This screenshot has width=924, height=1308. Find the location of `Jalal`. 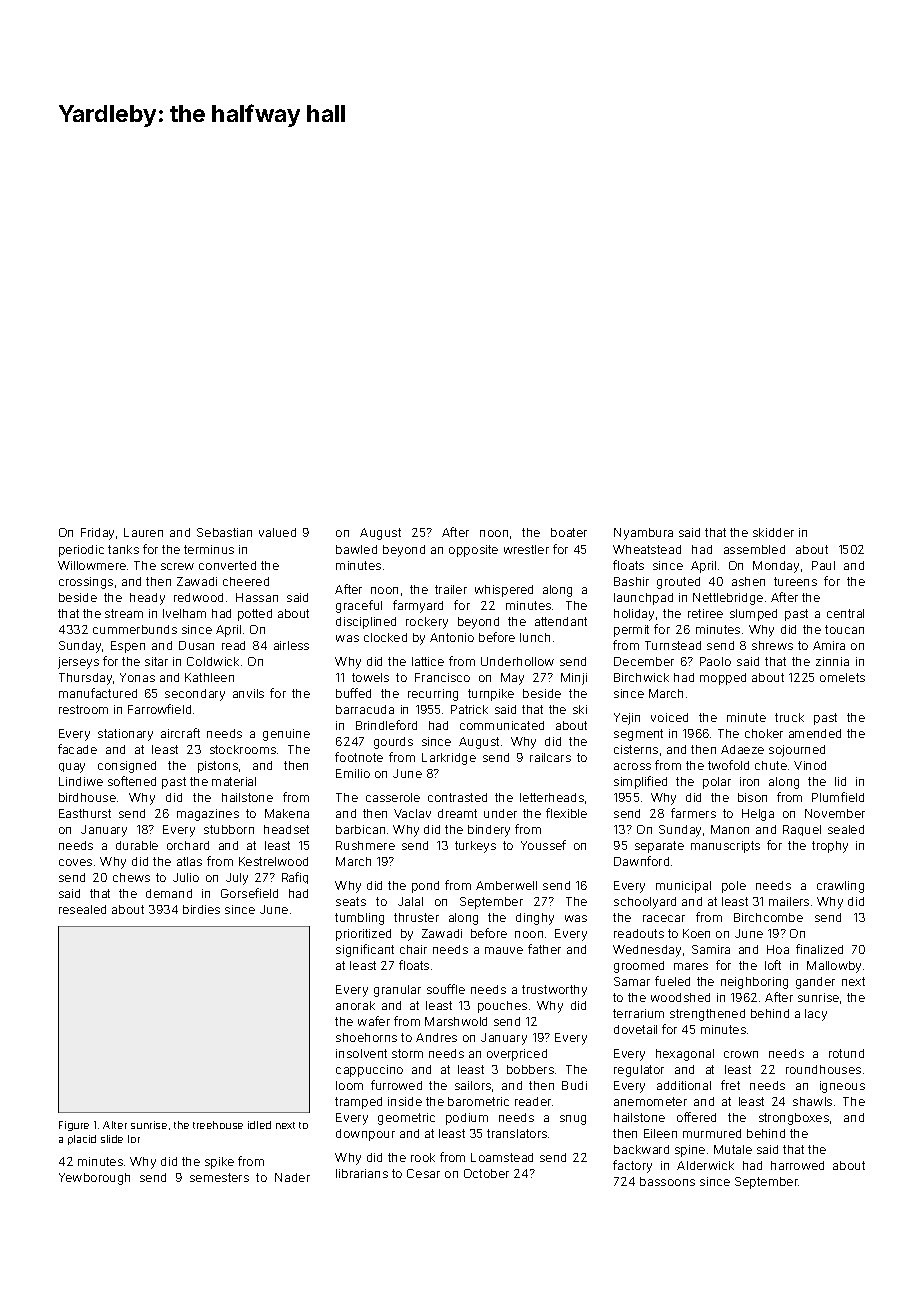

Jalal is located at coordinates (410, 901).
